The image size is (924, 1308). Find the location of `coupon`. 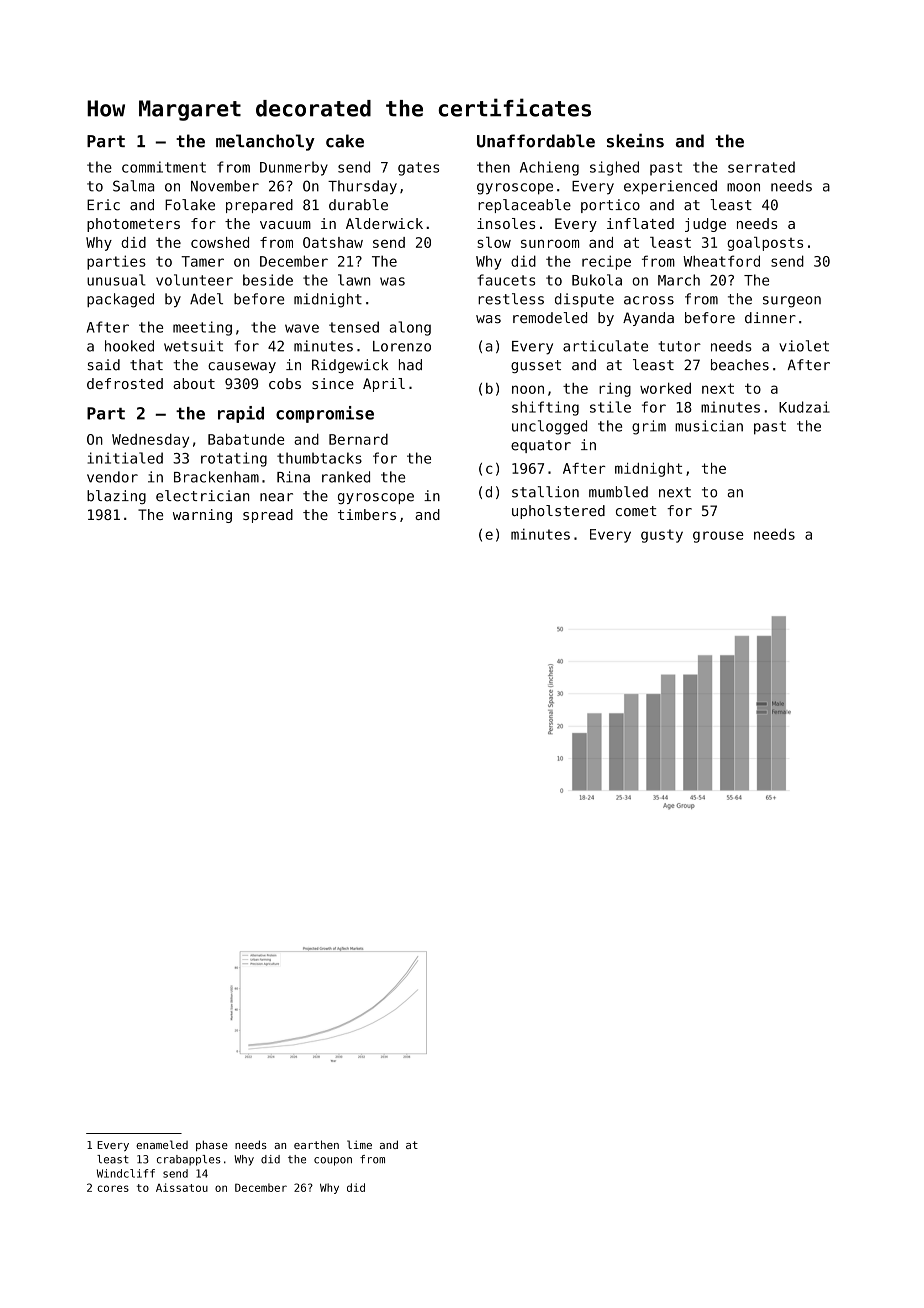

coupon is located at coordinates (333, 1161).
